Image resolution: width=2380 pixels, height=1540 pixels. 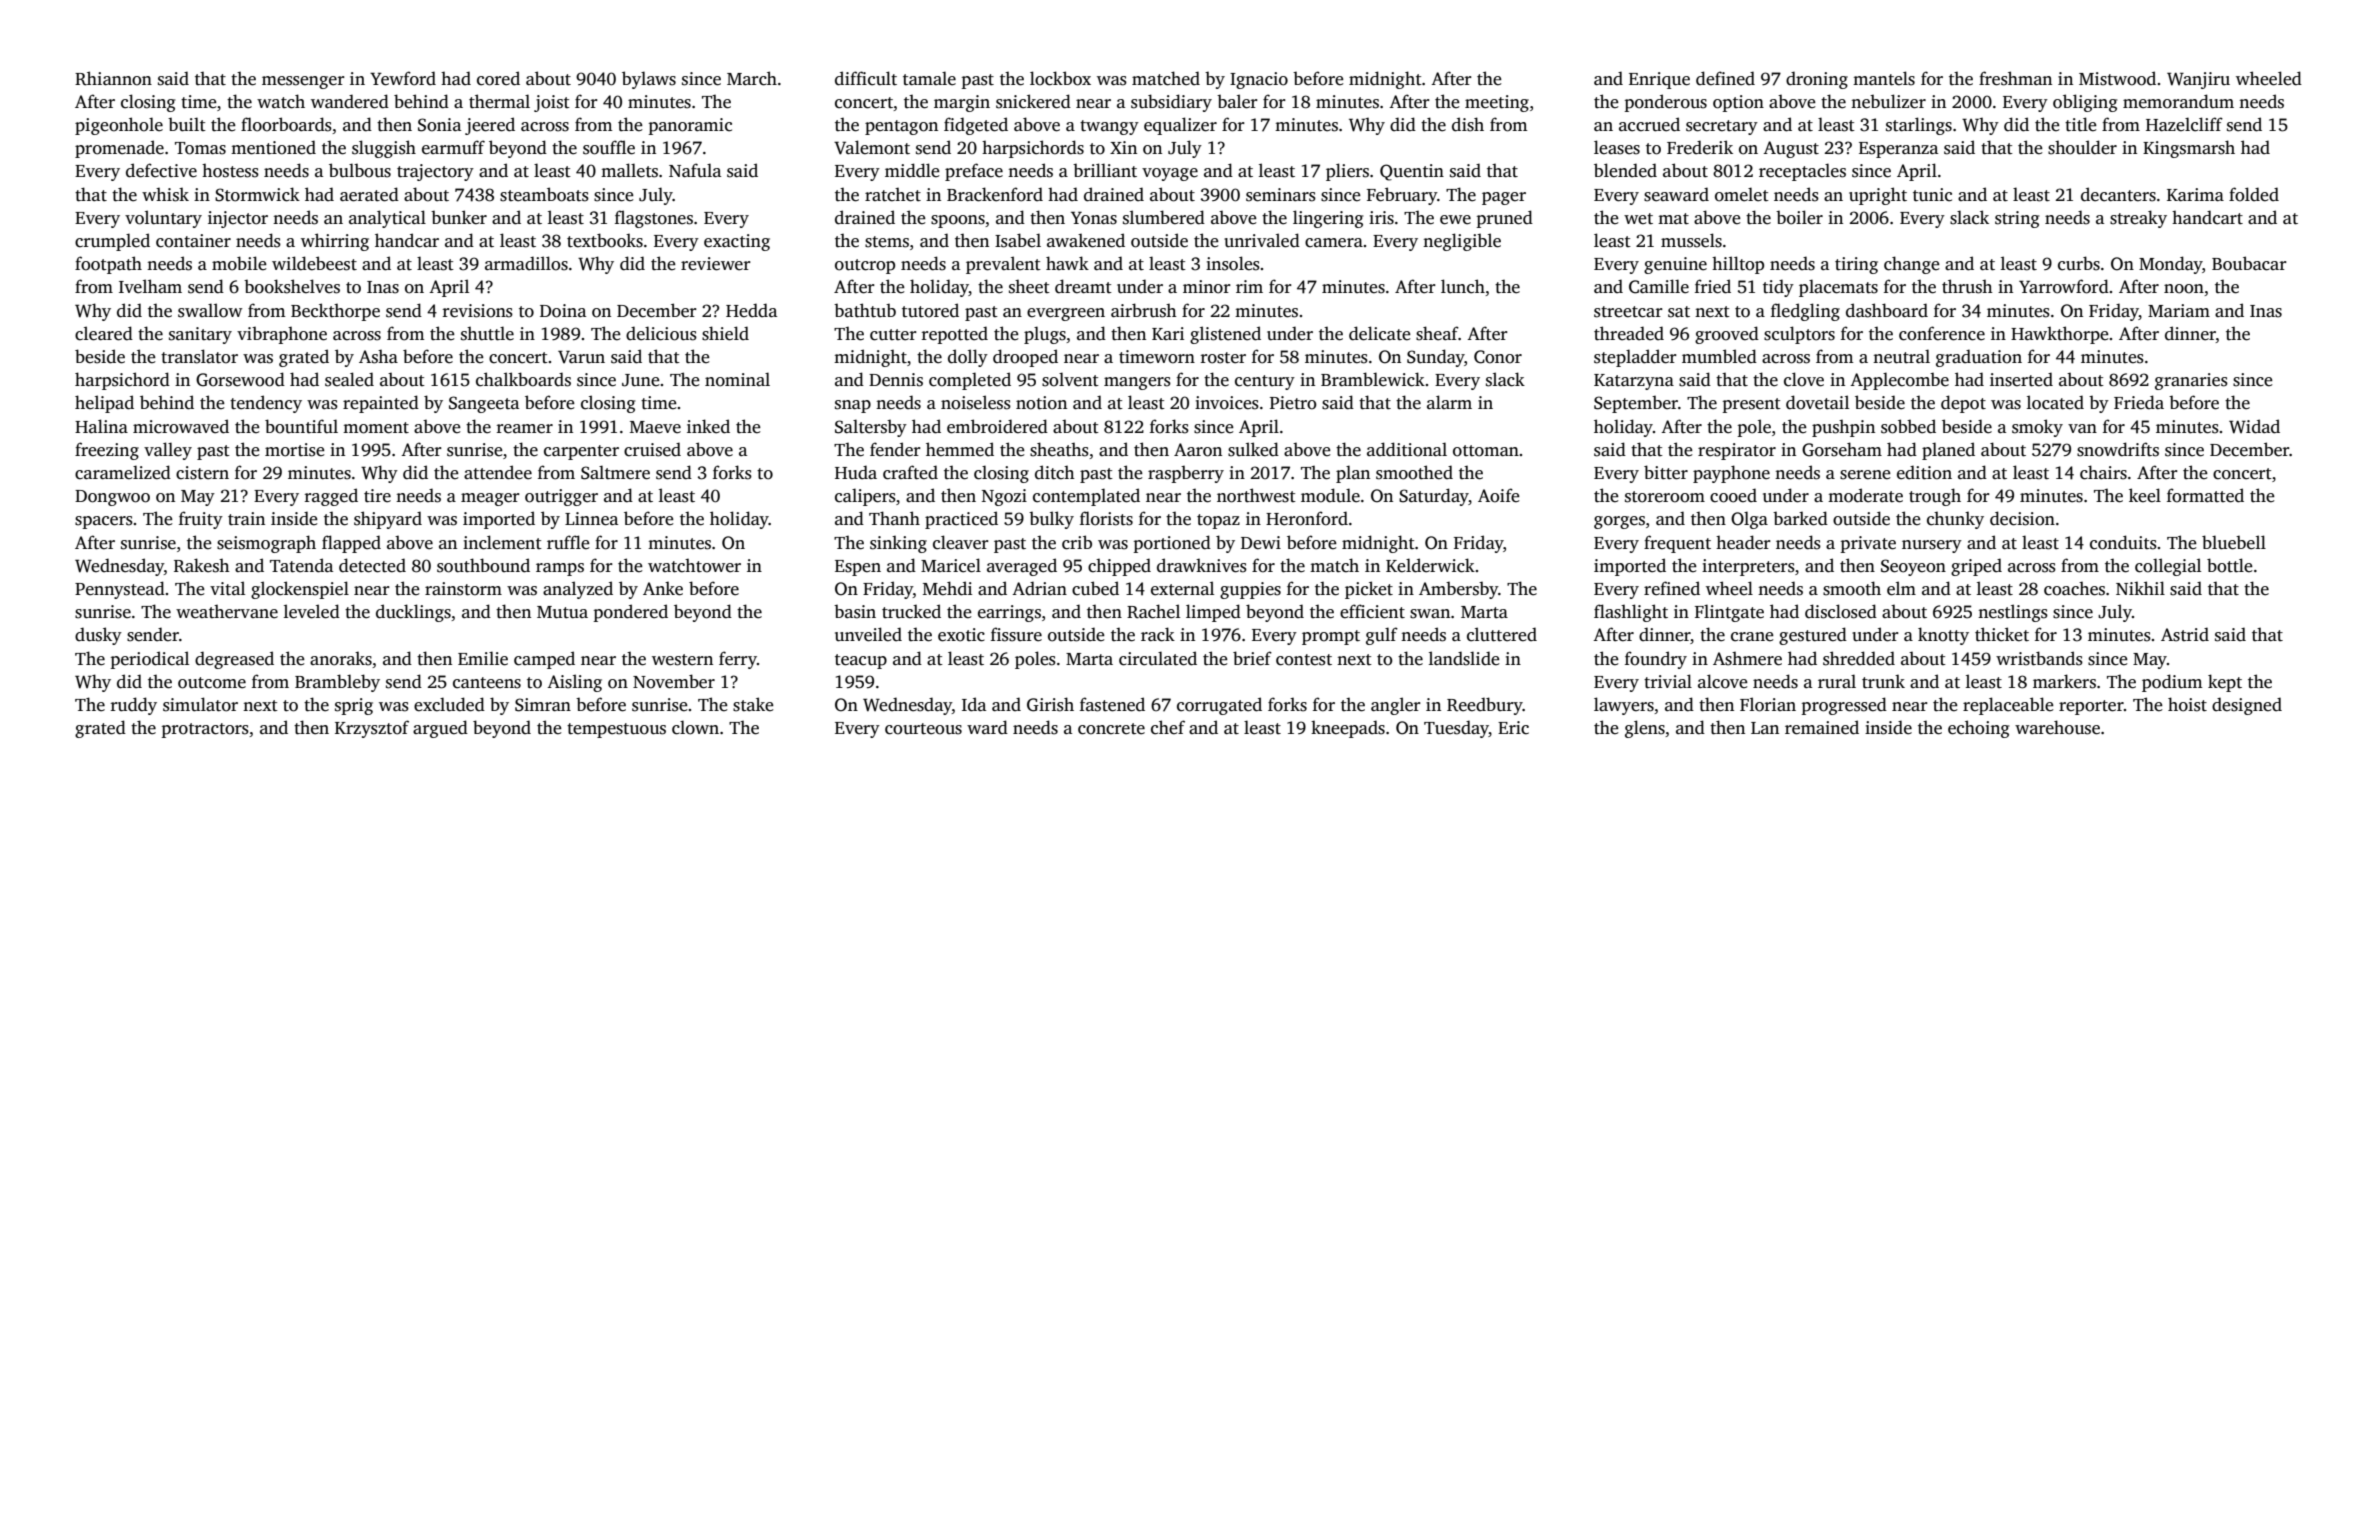 I want to click on Krzysztof, so click(x=372, y=729).
